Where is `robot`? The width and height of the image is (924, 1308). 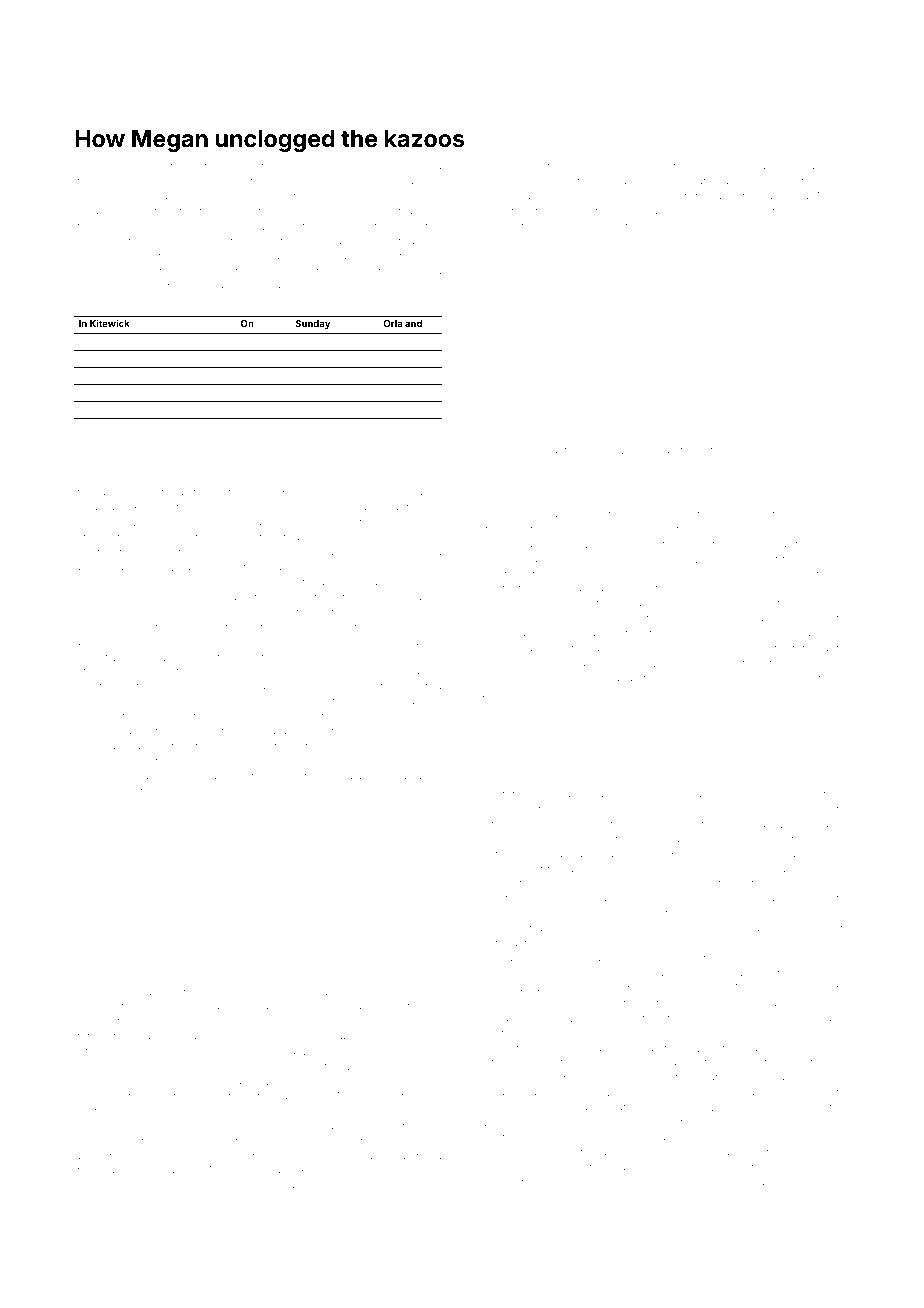
robot is located at coordinates (188, 1185).
